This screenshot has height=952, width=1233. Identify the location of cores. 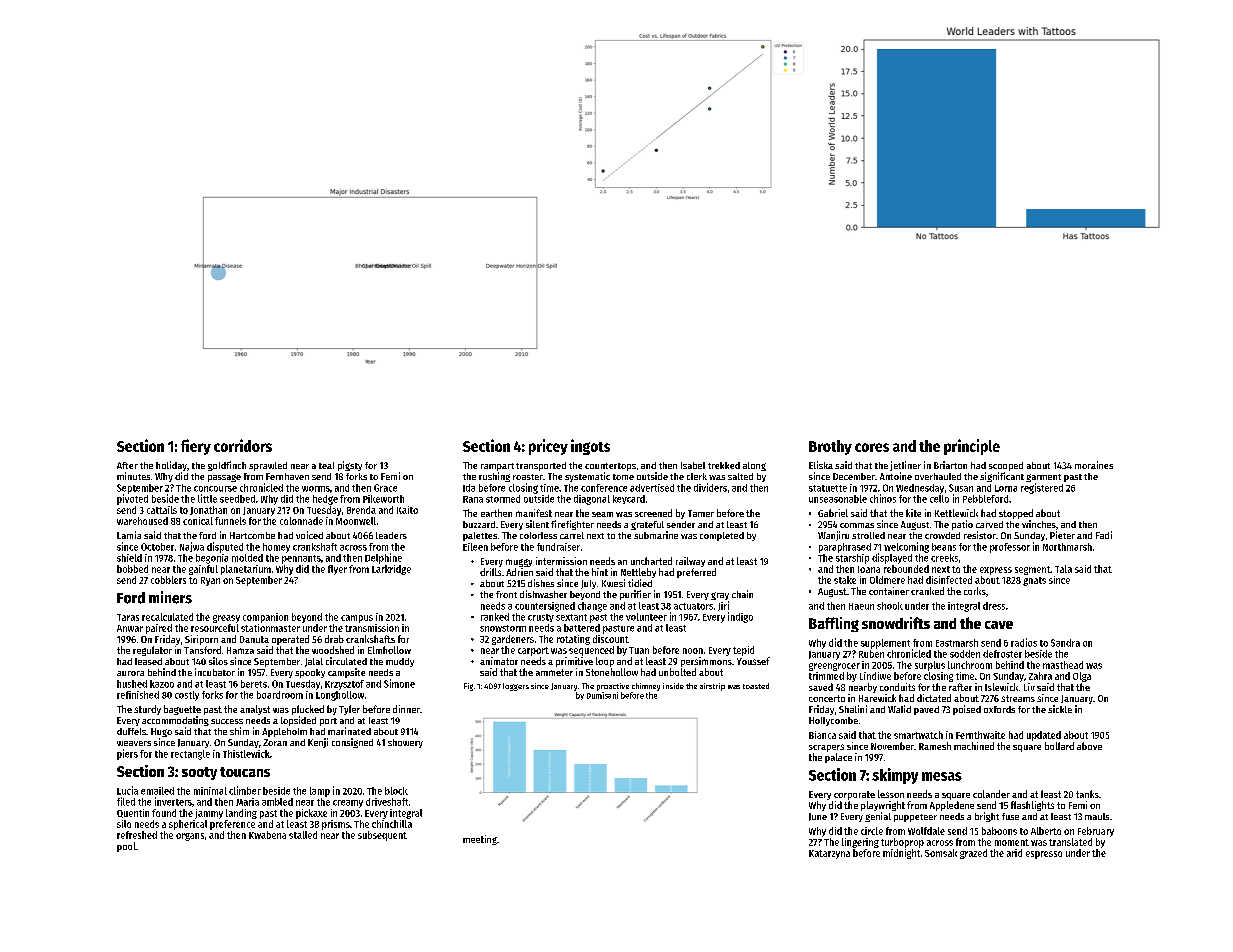
(872, 447).
